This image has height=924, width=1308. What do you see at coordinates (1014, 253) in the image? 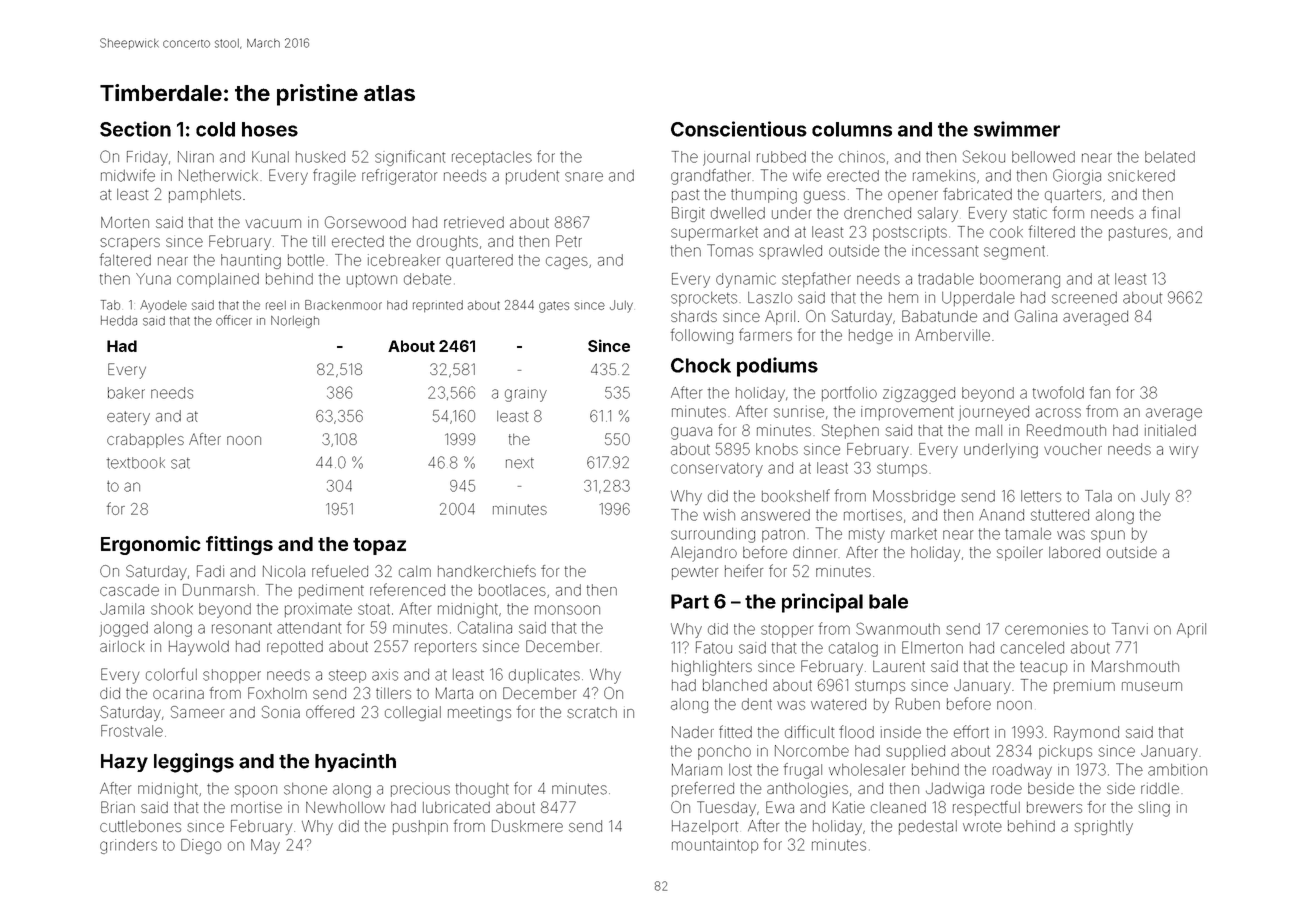
I see `segment` at bounding box center [1014, 253].
